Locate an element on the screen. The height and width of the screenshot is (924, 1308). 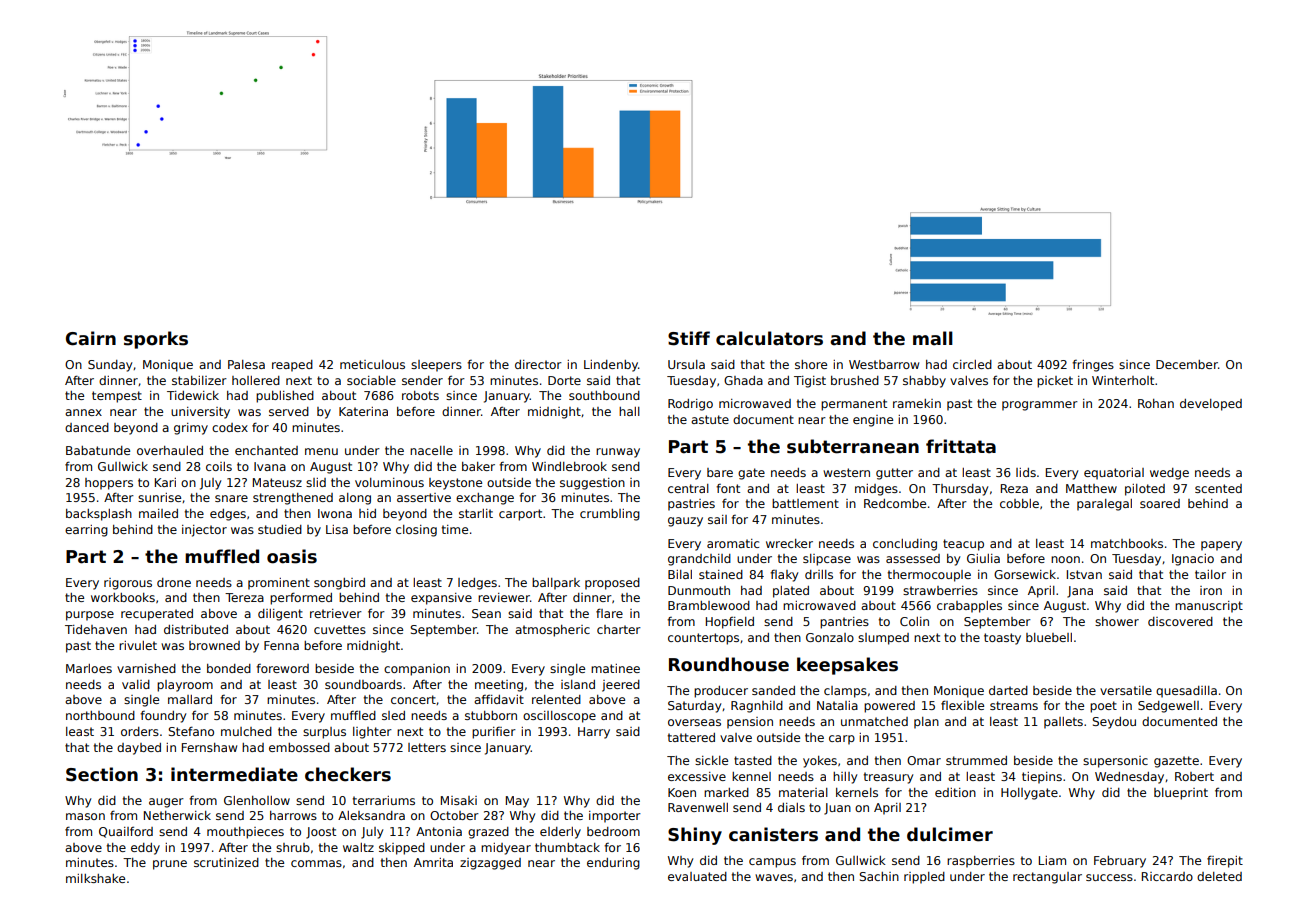
Stiff is located at coordinates (689, 338).
